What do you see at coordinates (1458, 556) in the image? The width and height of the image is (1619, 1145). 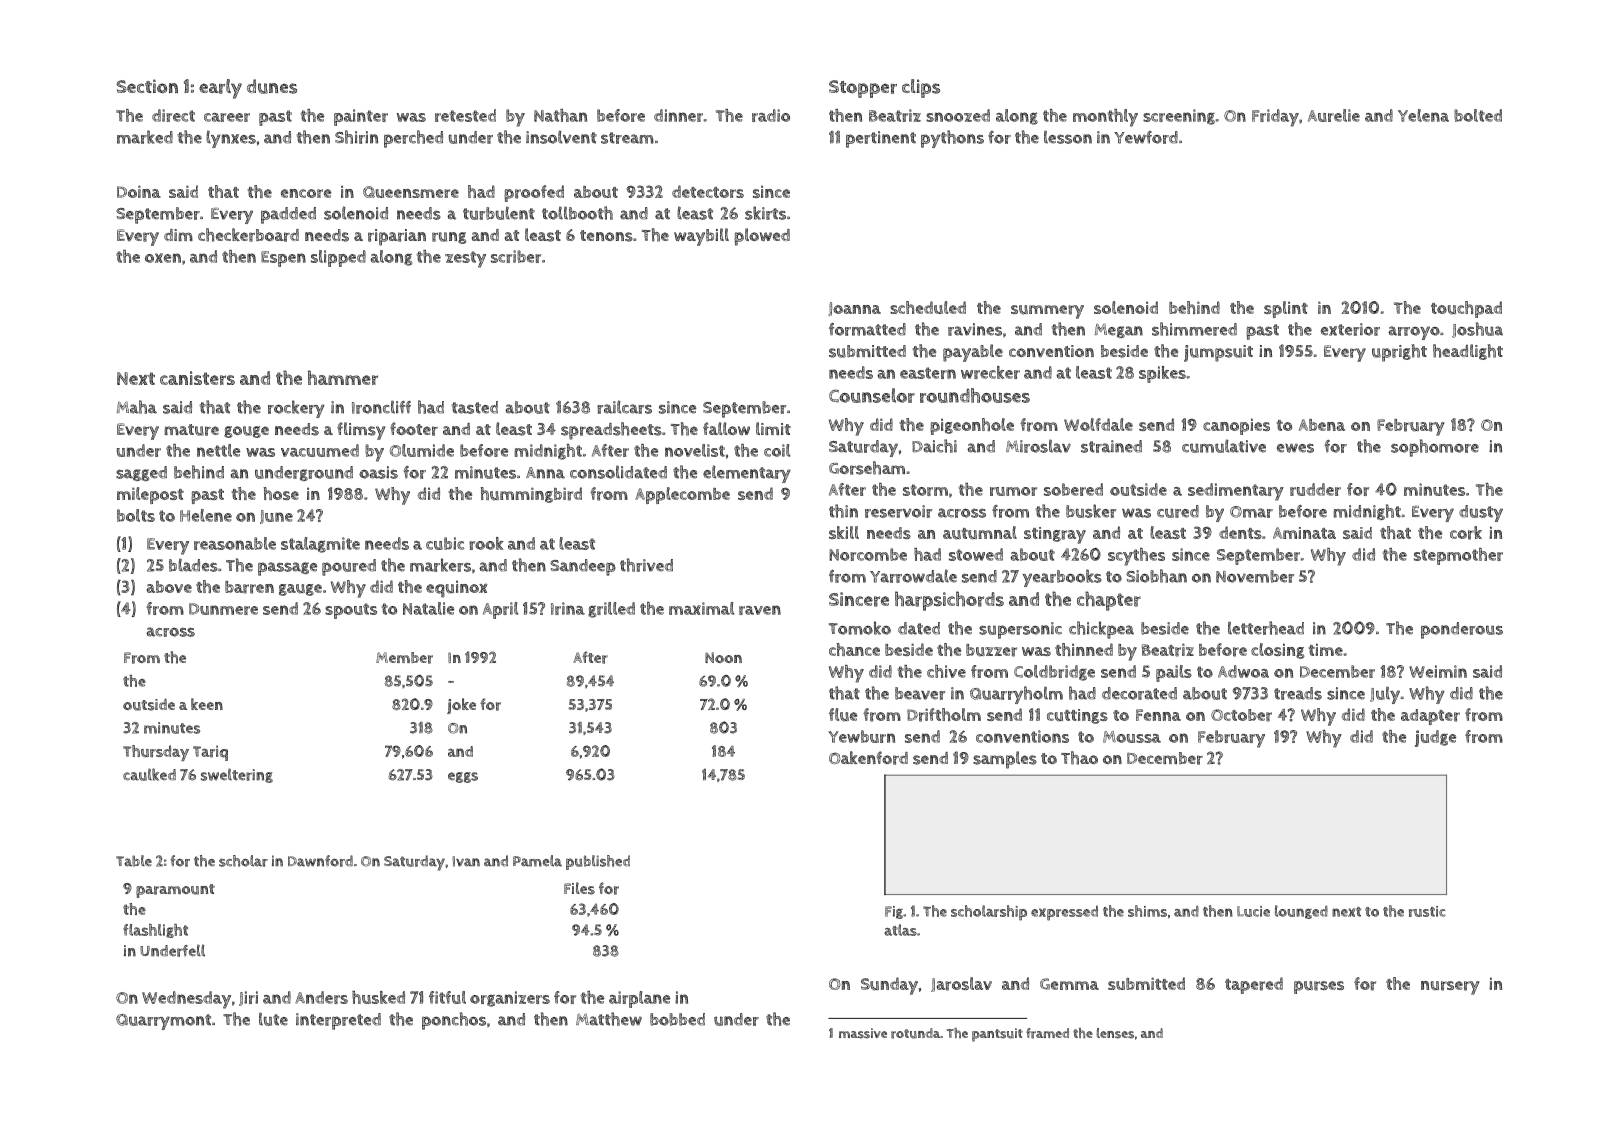 I see `stepmother` at bounding box center [1458, 556].
